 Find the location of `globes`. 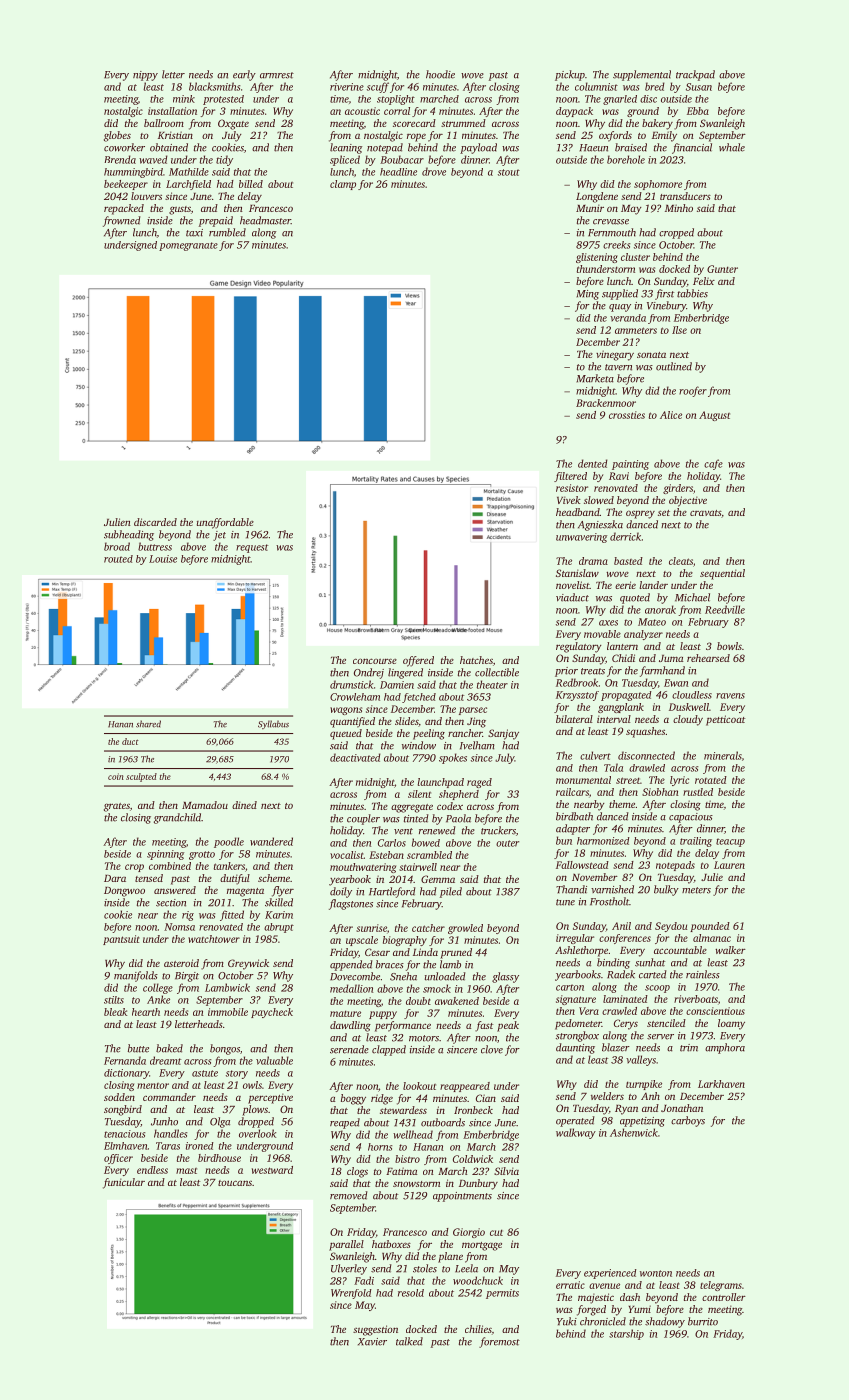

globes is located at coordinates (117, 136).
